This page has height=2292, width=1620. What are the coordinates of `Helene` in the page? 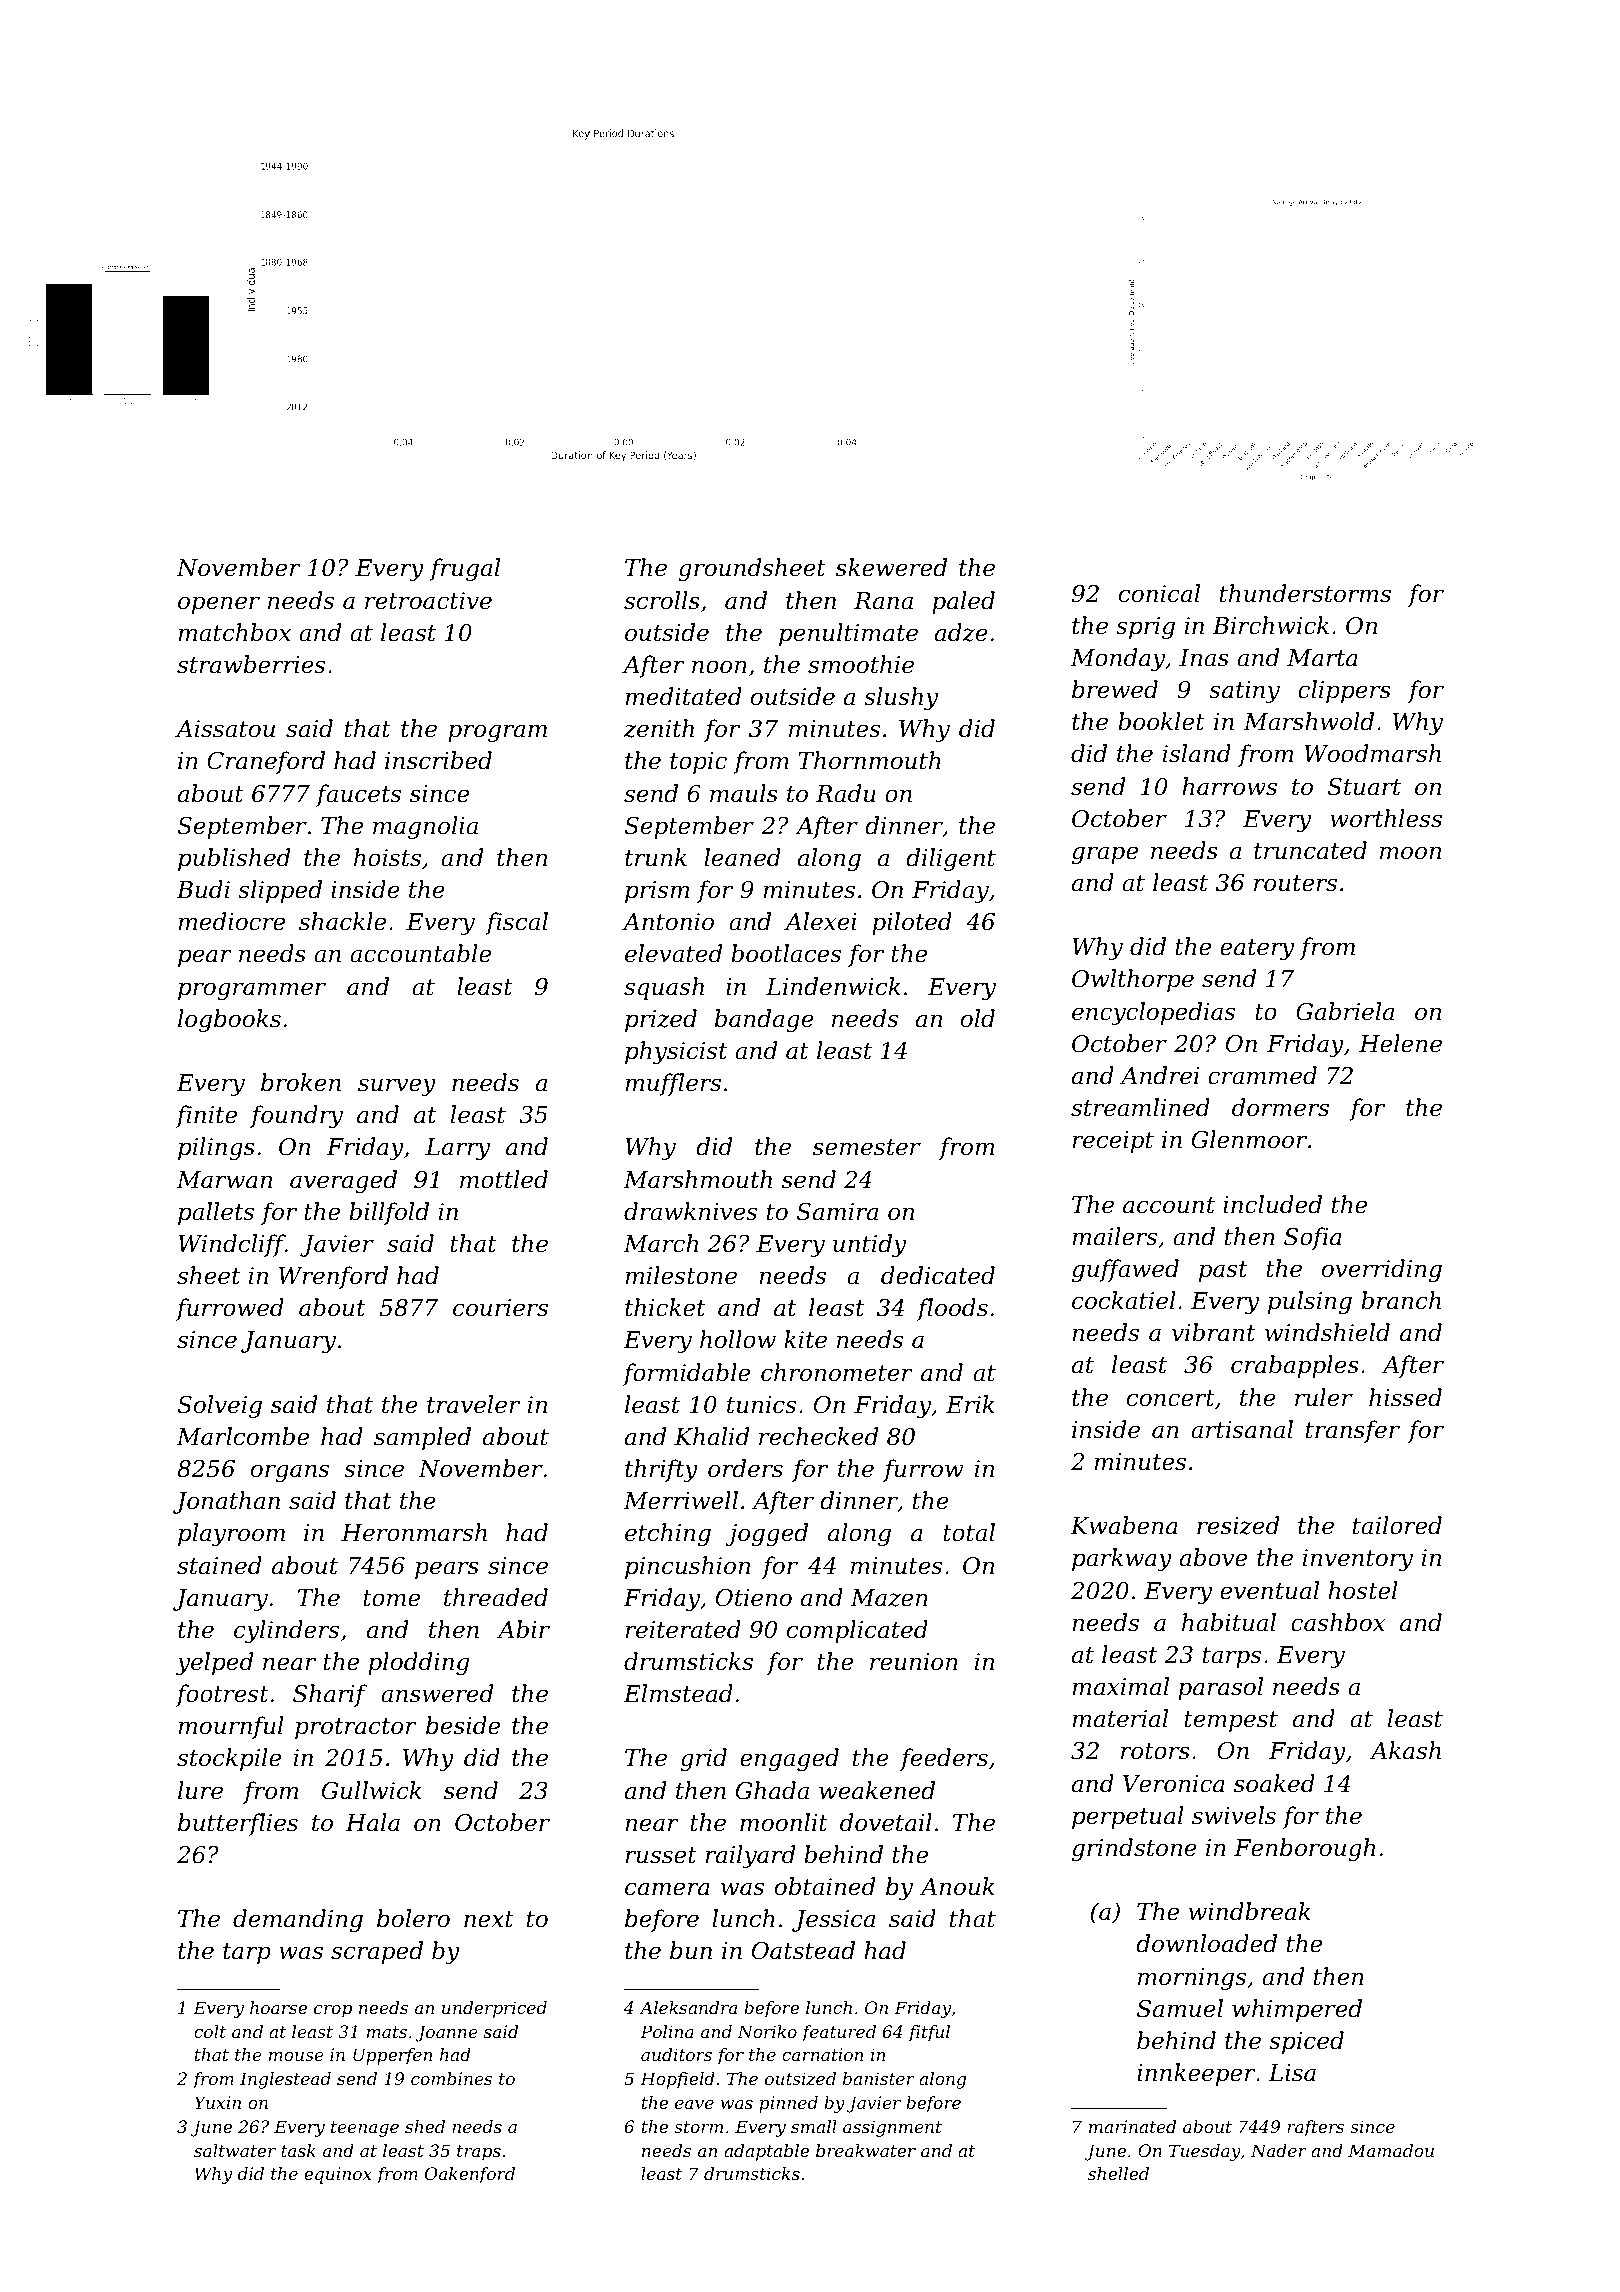 It's located at (1400, 1043).
